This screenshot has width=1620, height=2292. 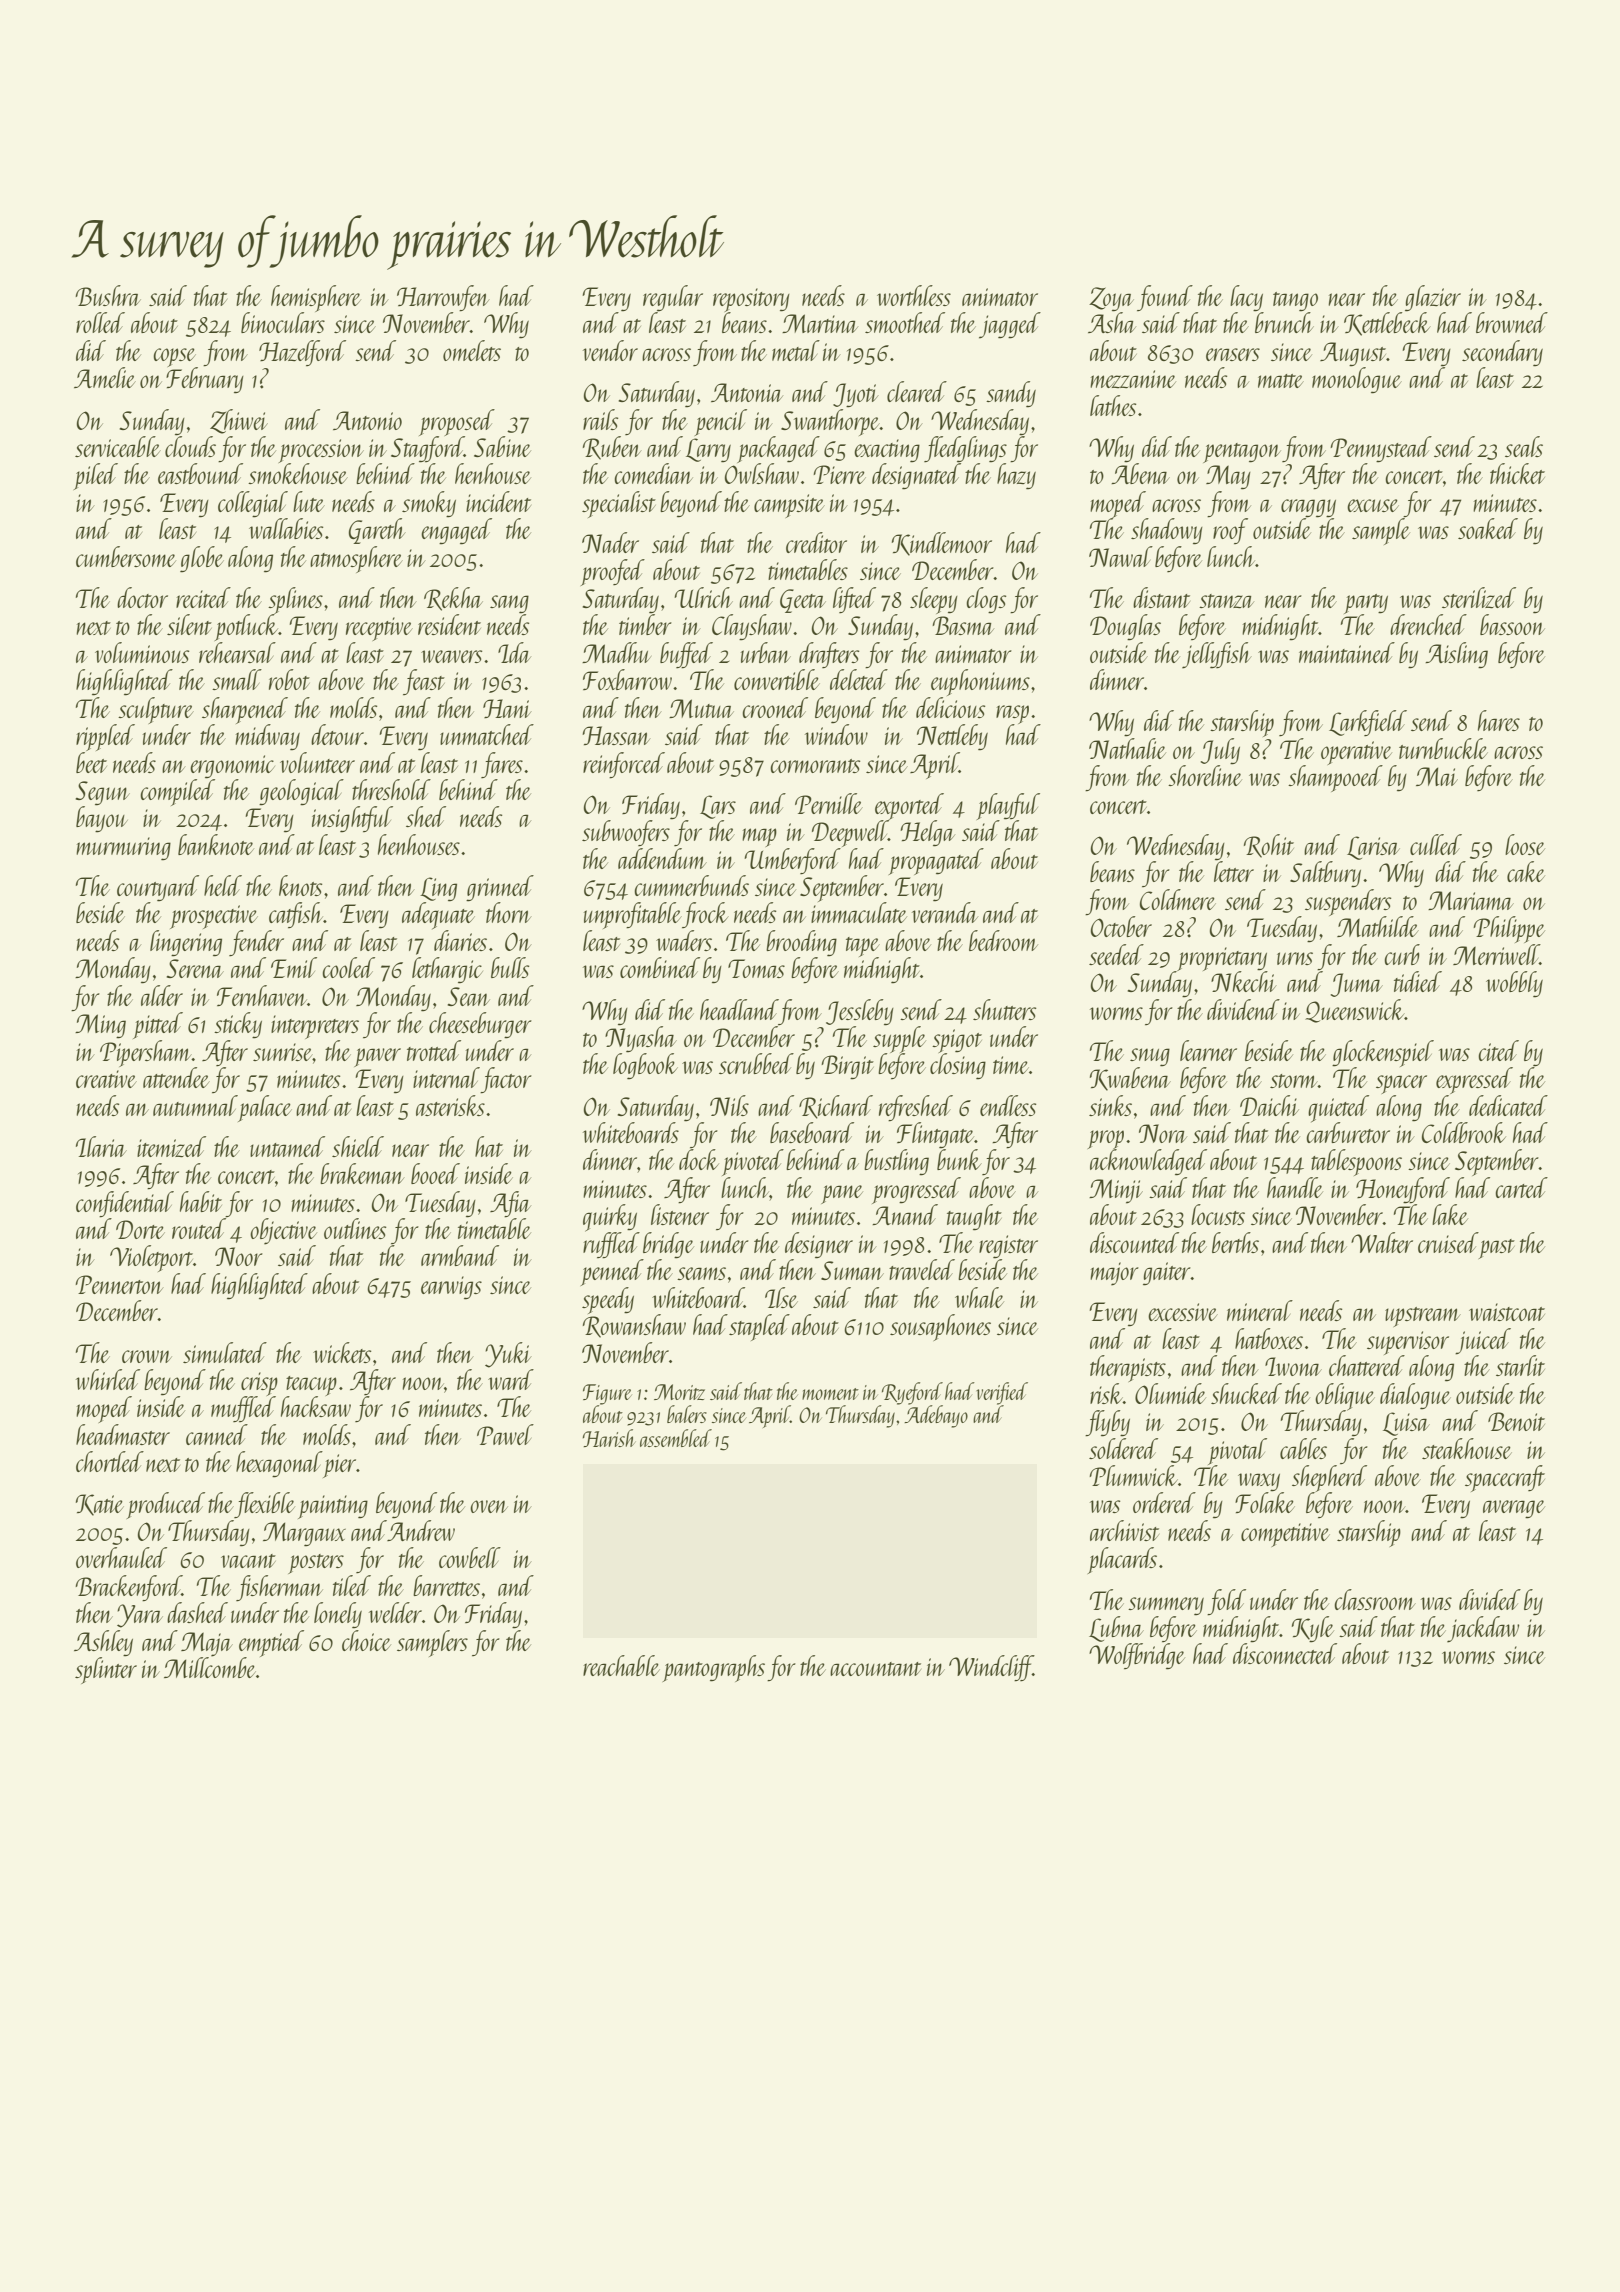 I want to click on secondary, so click(x=1502, y=353).
